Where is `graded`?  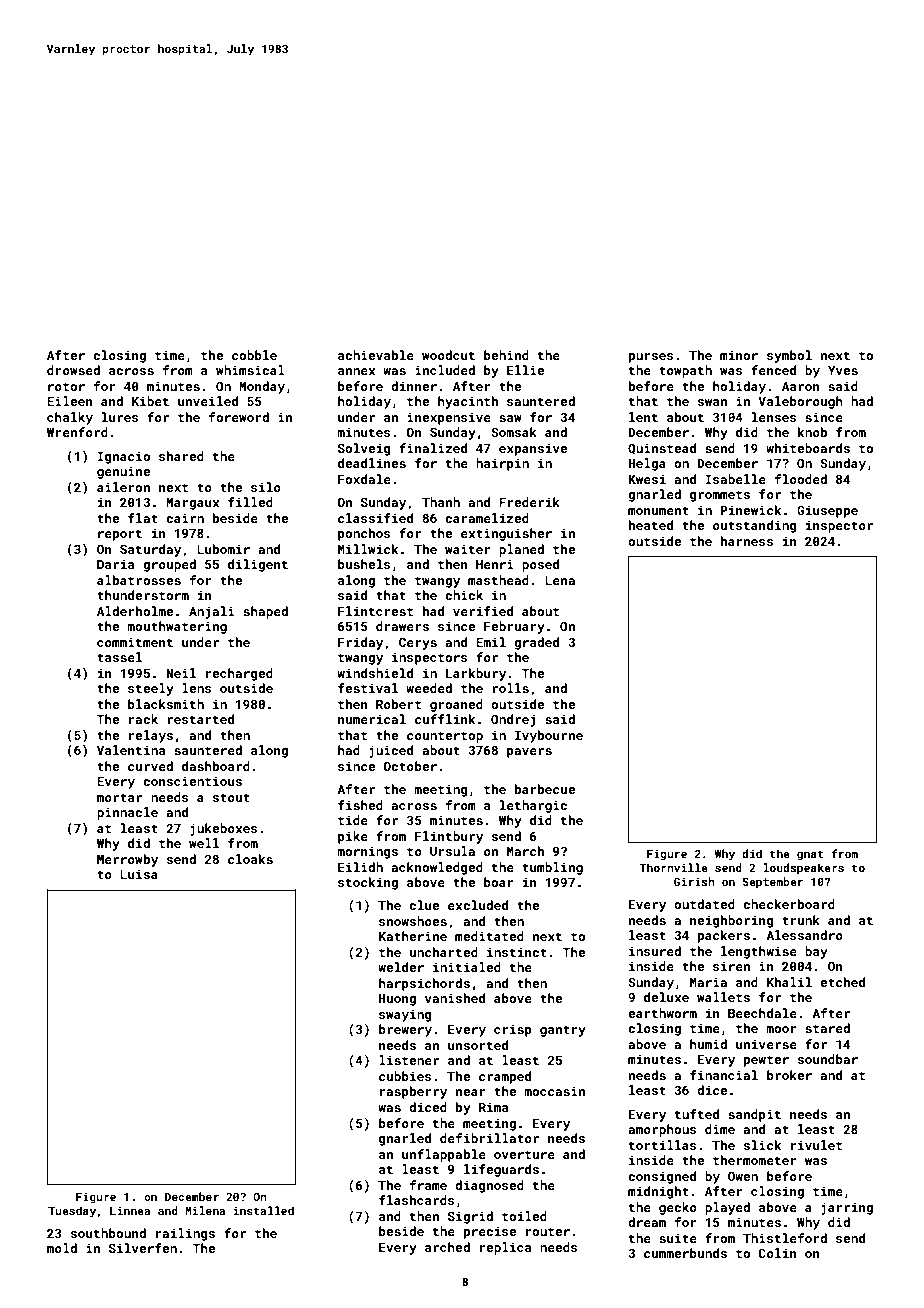 graded is located at coordinates (536, 643).
